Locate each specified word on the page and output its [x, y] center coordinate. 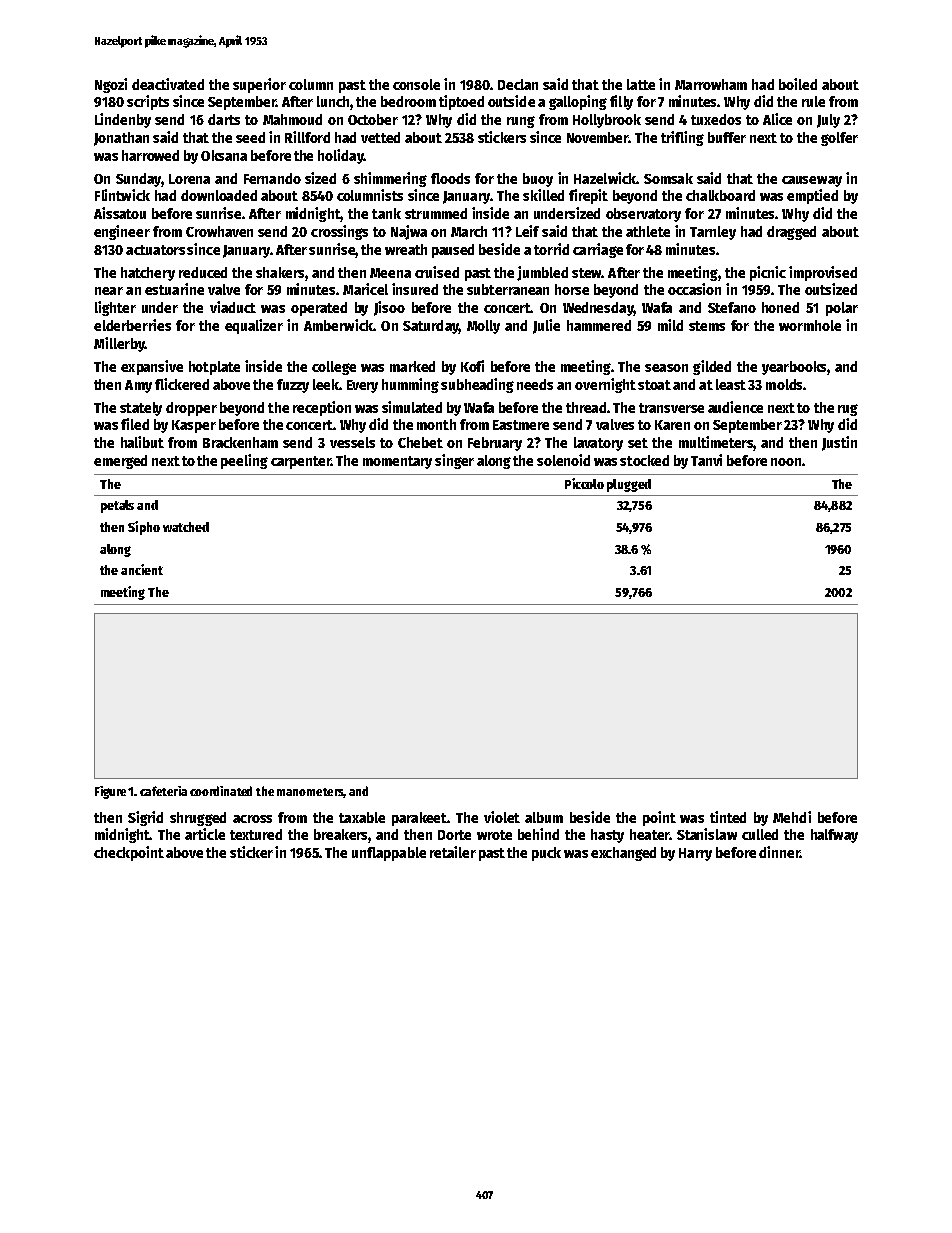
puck [546, 854]
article [205, 834]
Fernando [272, 178]
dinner [779, 852]
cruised [437, 272]
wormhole [810, 325]
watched [186, 527]
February [495, 444]
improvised [823, 273]
